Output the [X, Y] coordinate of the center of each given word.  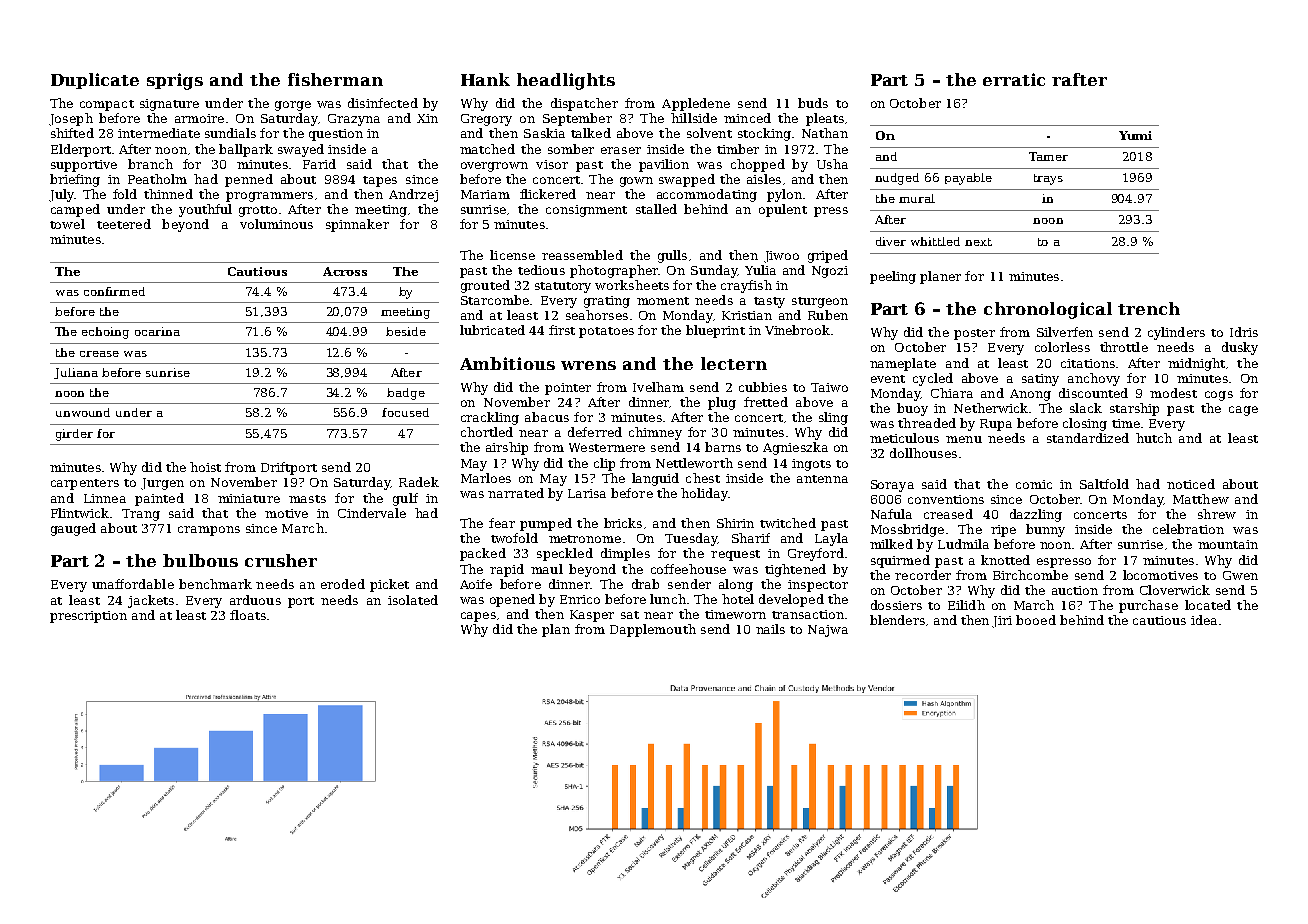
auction [1075, 590]
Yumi [1135, 135]
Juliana [76, 373]
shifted [72, 133]
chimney [655, 433]
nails [770, 629]
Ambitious [507, 363]
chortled [487, 432]
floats [248, 615]
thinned [168, 194]
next [978, 242]
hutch [1154, 438]
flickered [548, 194]
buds [813, 103]
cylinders [1176, 333]
